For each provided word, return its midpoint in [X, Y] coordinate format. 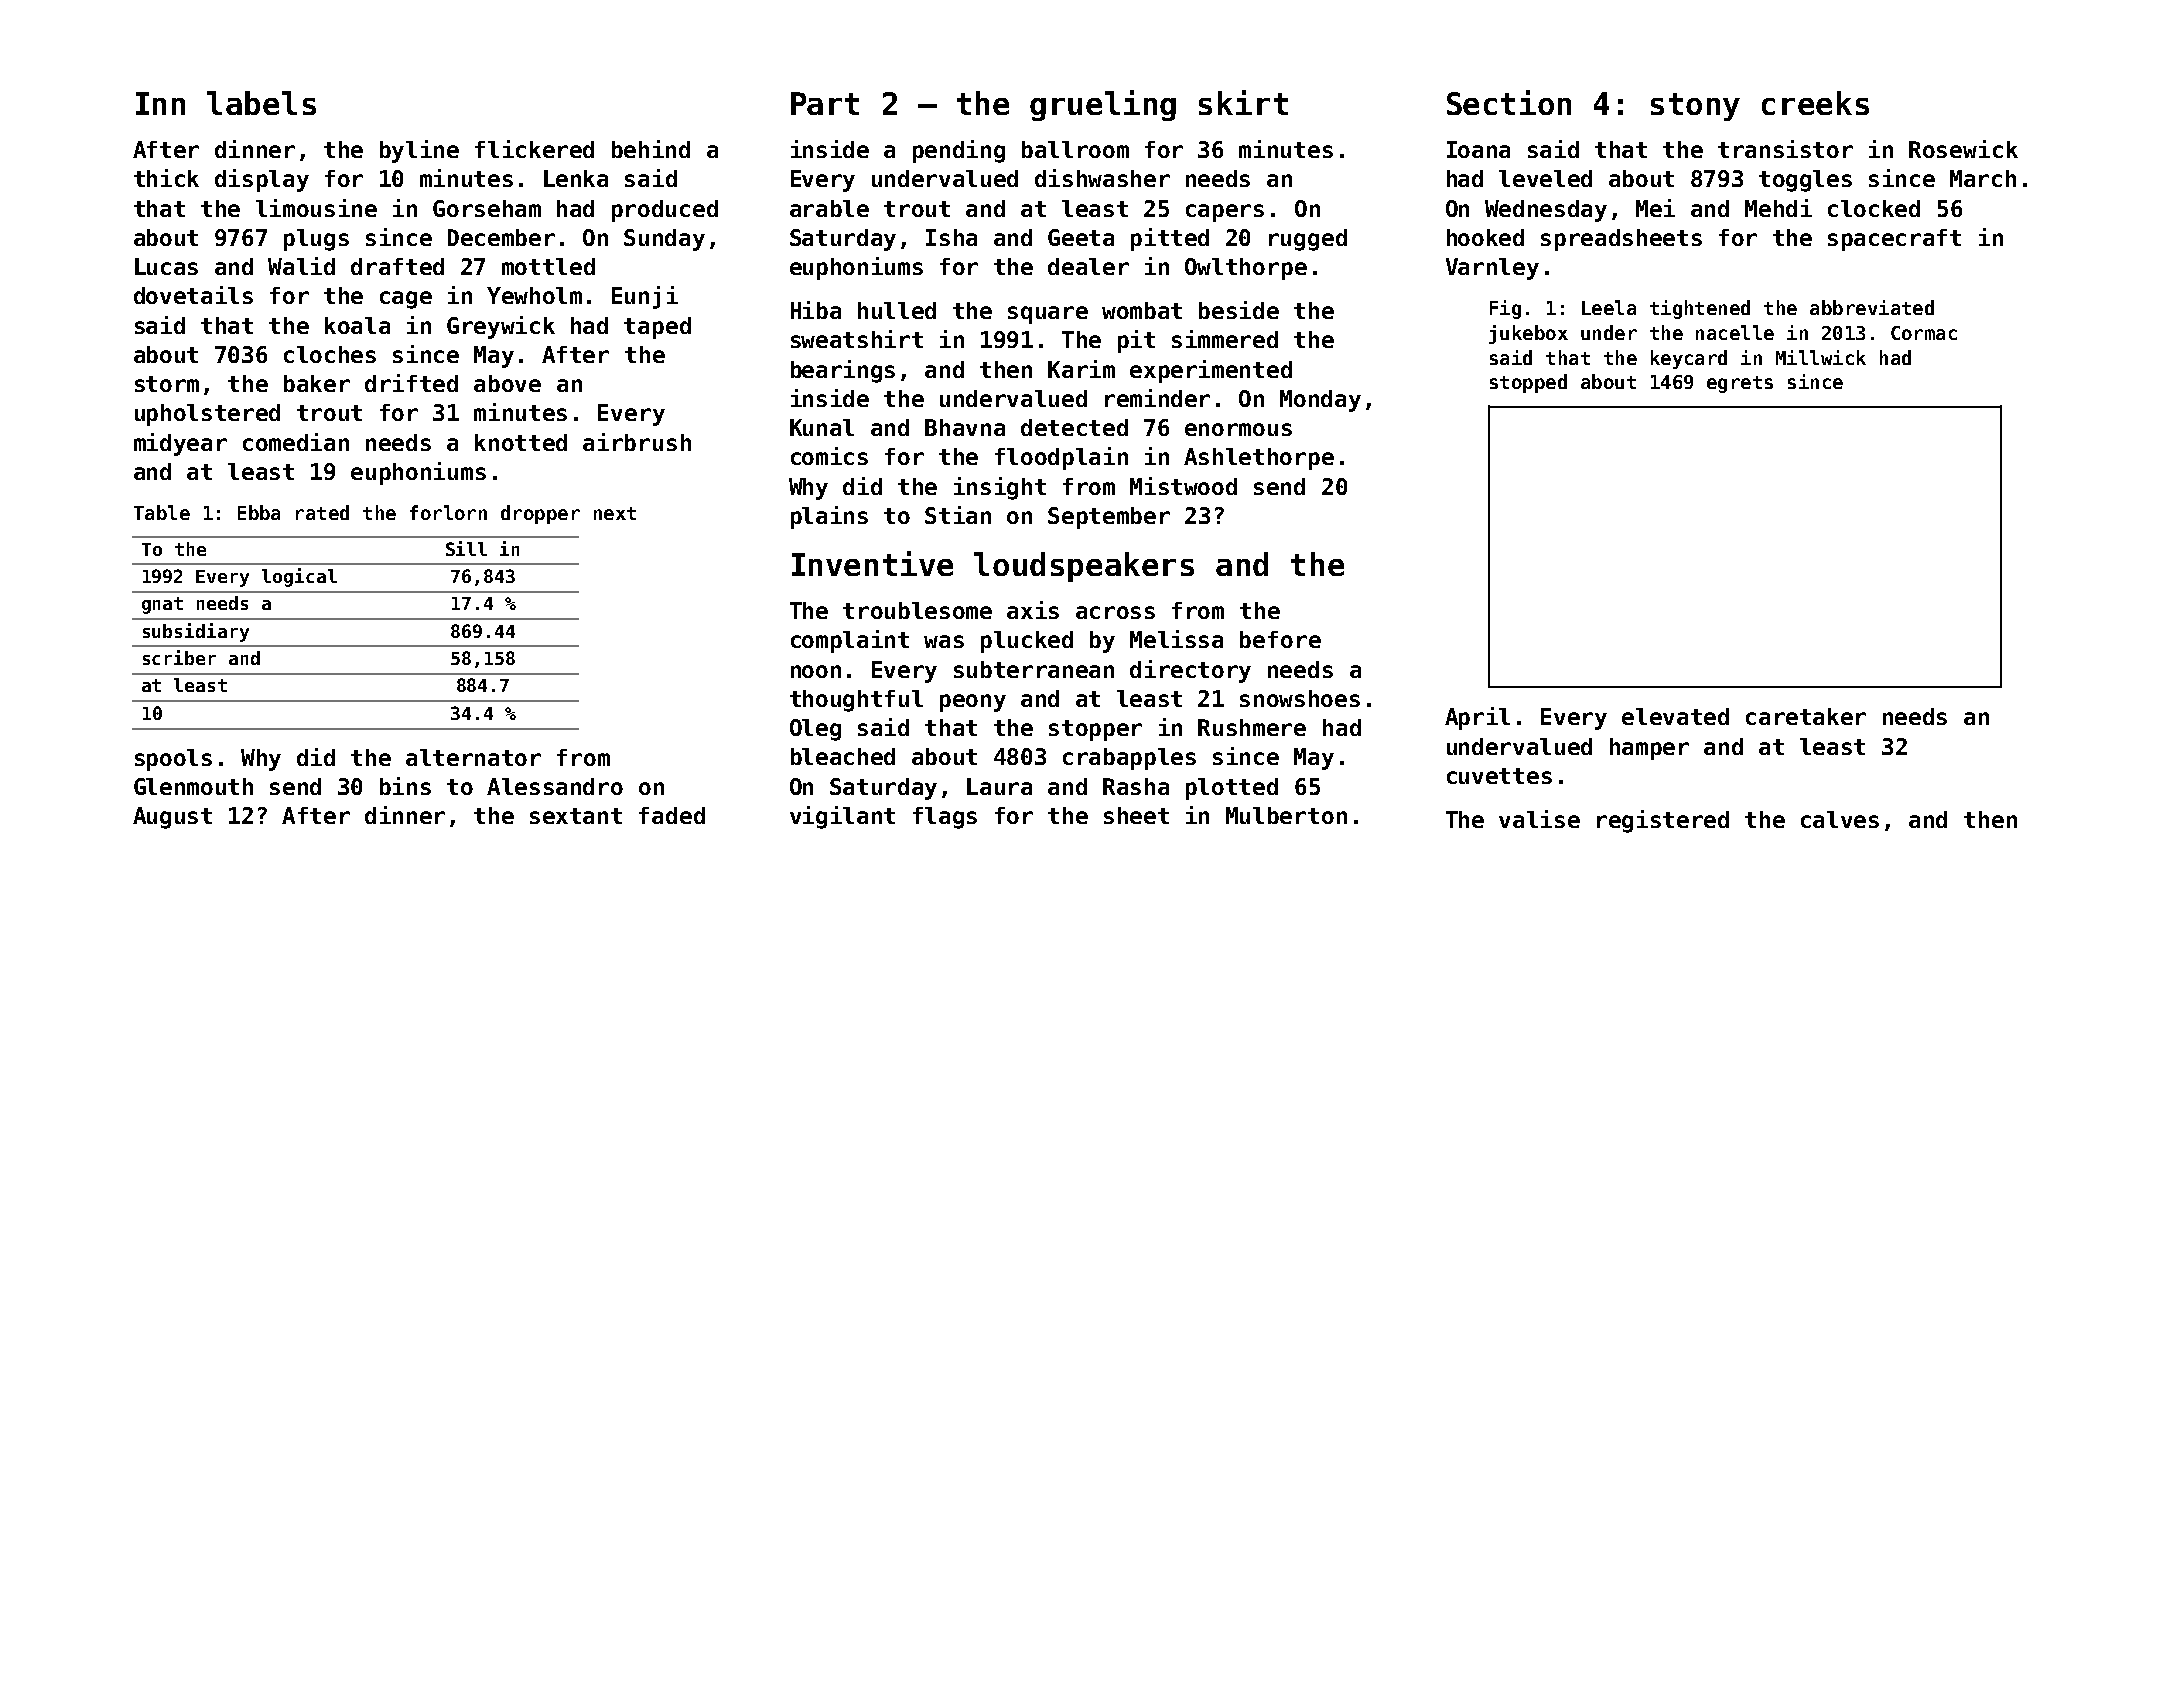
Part [825, 103]
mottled [548, 266]
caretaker [1806, 716]
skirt [1243, 102]
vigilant [842, 817]
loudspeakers [1084, 567]
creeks [1815, 103]
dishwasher [1102, 178]
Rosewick [1963, 149]
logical [299, 577]
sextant [576, 816]
